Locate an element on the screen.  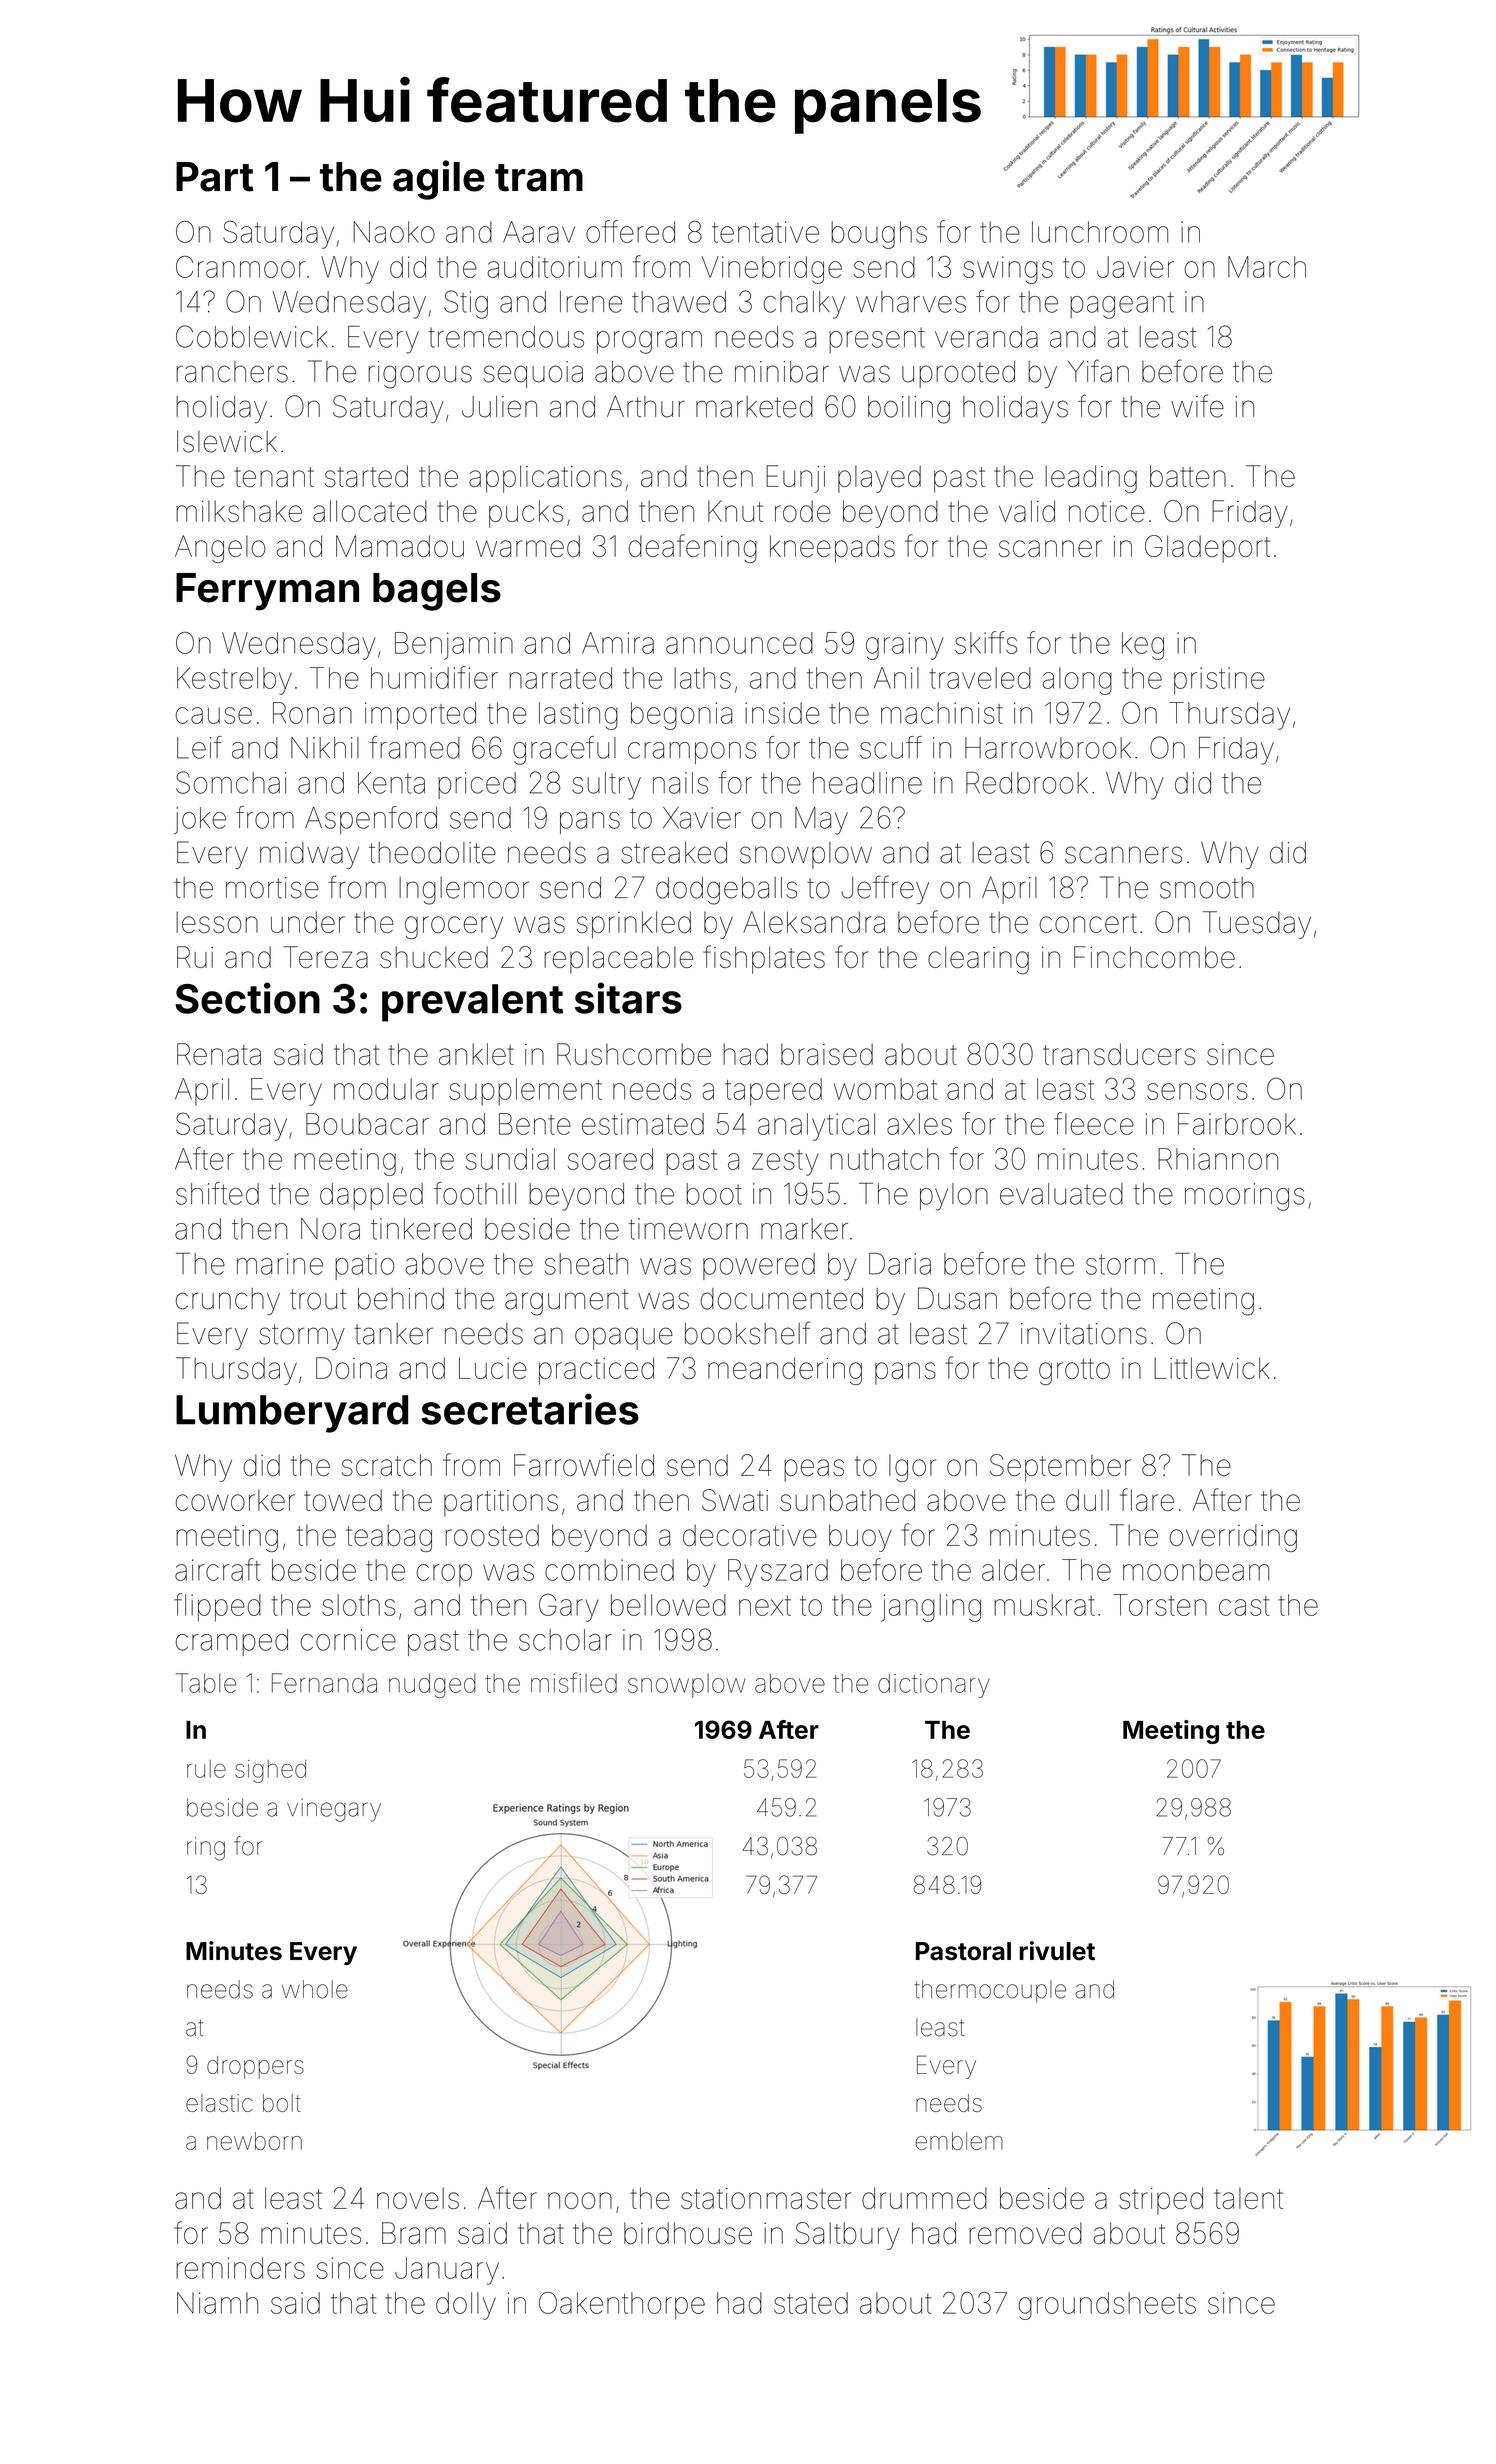
whole is located at coordinates (315, 1989).
